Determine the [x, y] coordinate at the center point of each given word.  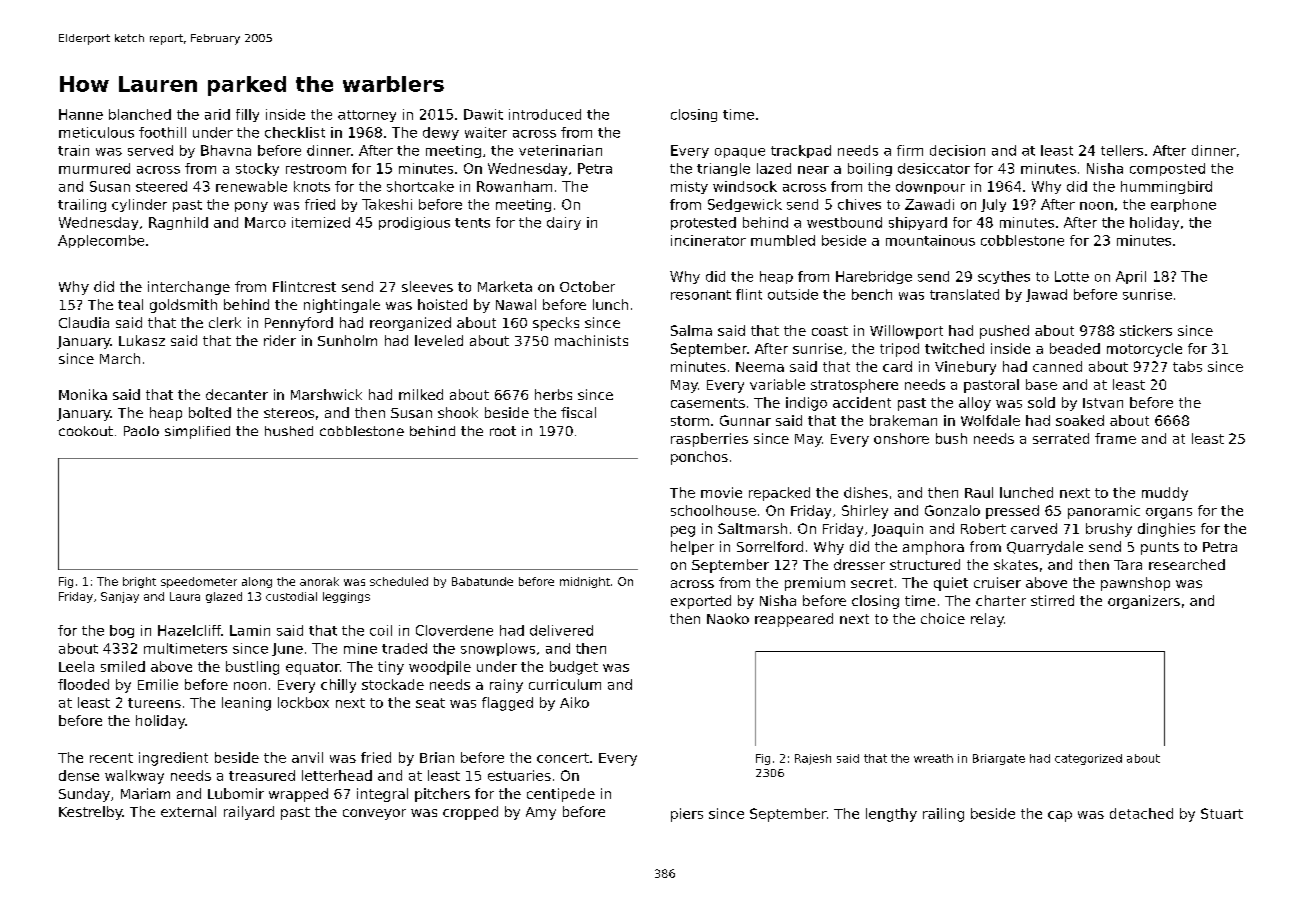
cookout [86, 431]
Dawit [483, 114]
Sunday [84, 795]
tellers [1122, 150]
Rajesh [813, 759]
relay [987, 620]
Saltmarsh [752, 528]
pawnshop [1135, 584]
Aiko [574, 702]
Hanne [81, 114]
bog [122, 631]
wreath [933, 758]
